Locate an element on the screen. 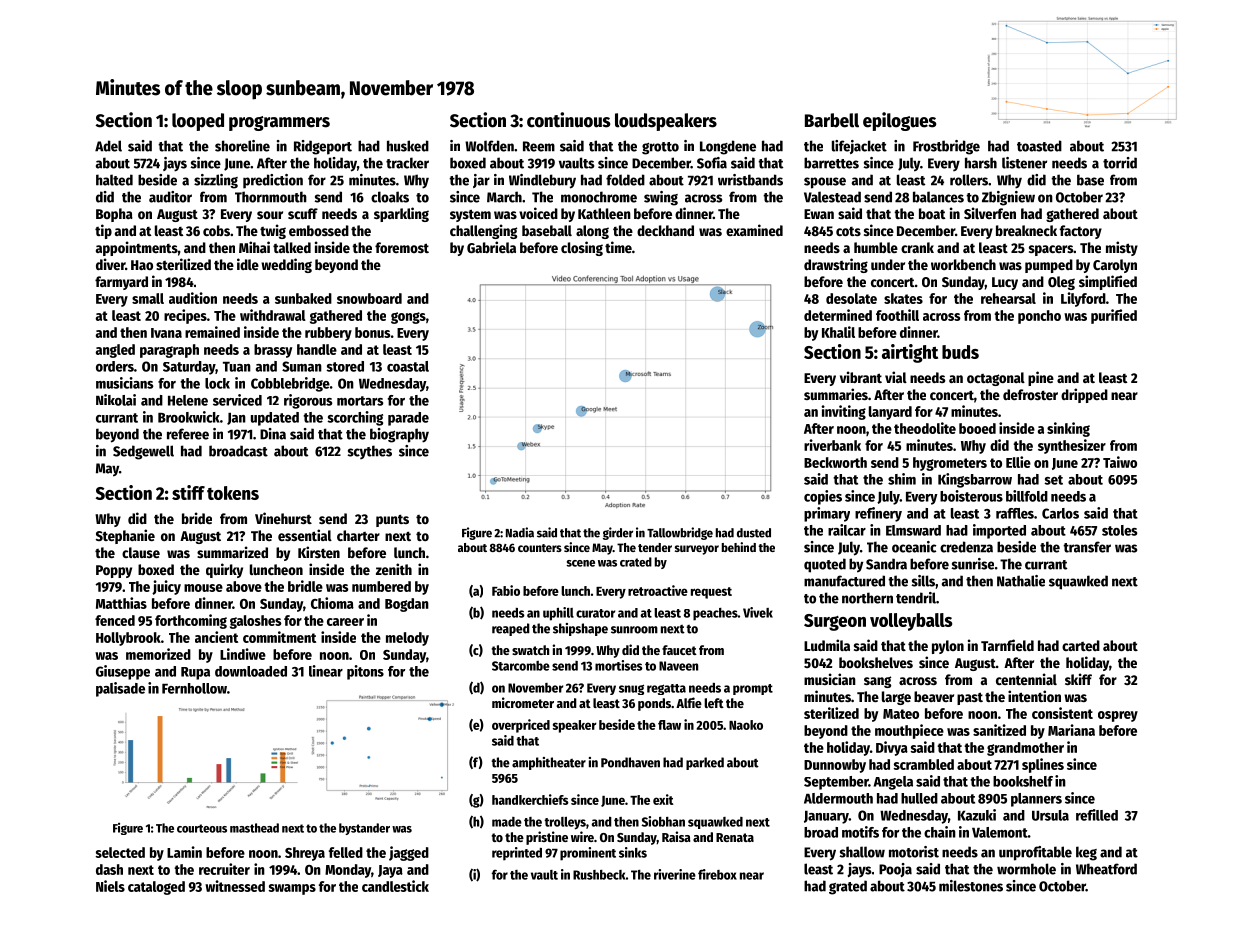  Khalil is located at coordinates (838, 332).
